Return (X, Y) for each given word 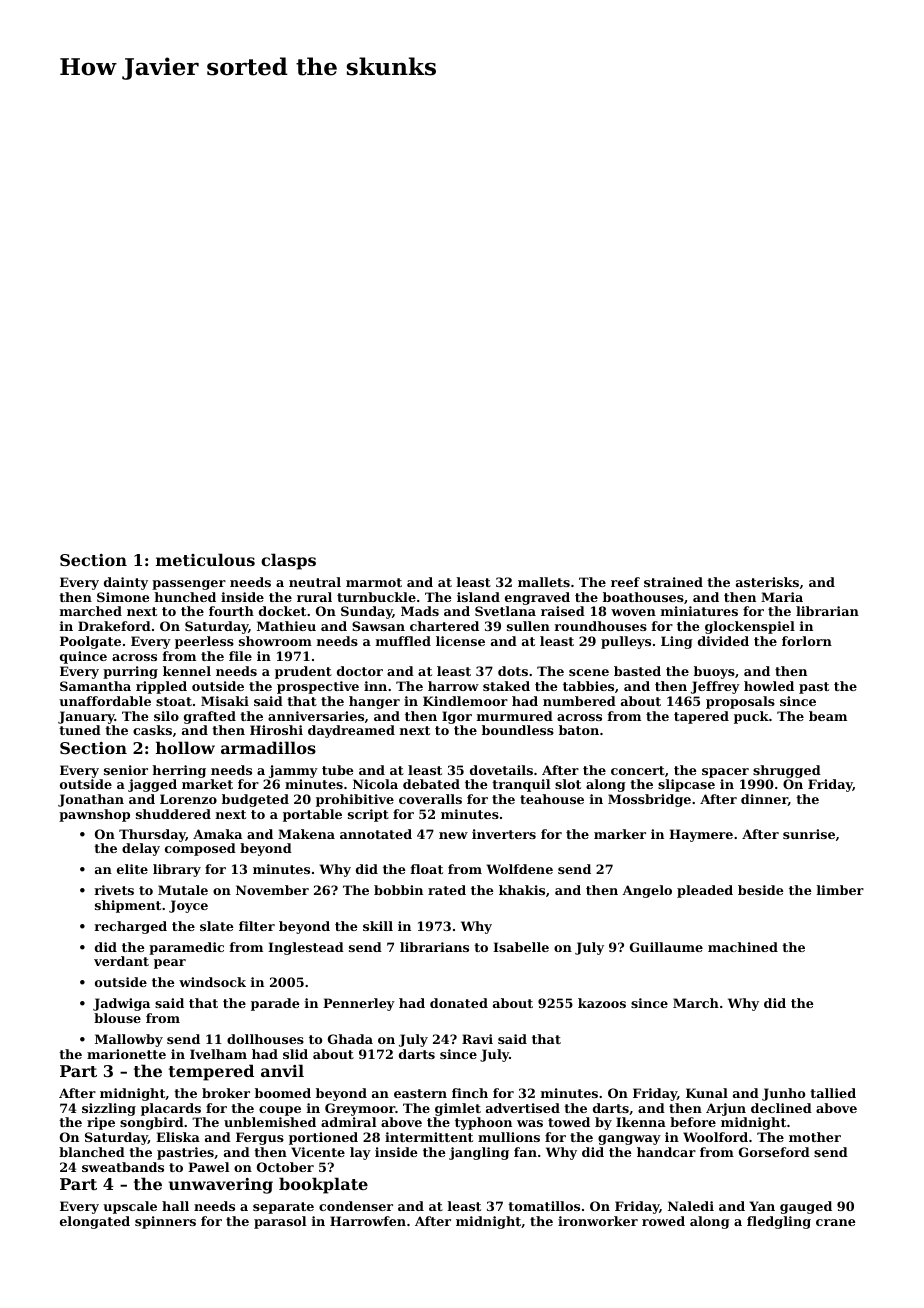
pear (170, 964)
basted (637, 671)
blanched (92, 1152)
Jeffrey (715, 687)
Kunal (707, 1093)
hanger (374, 702)
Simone (123, 597)
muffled (403, 641)
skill (378, 926)
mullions (509, 1137)
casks (152, 730)
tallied (833, 1093)
